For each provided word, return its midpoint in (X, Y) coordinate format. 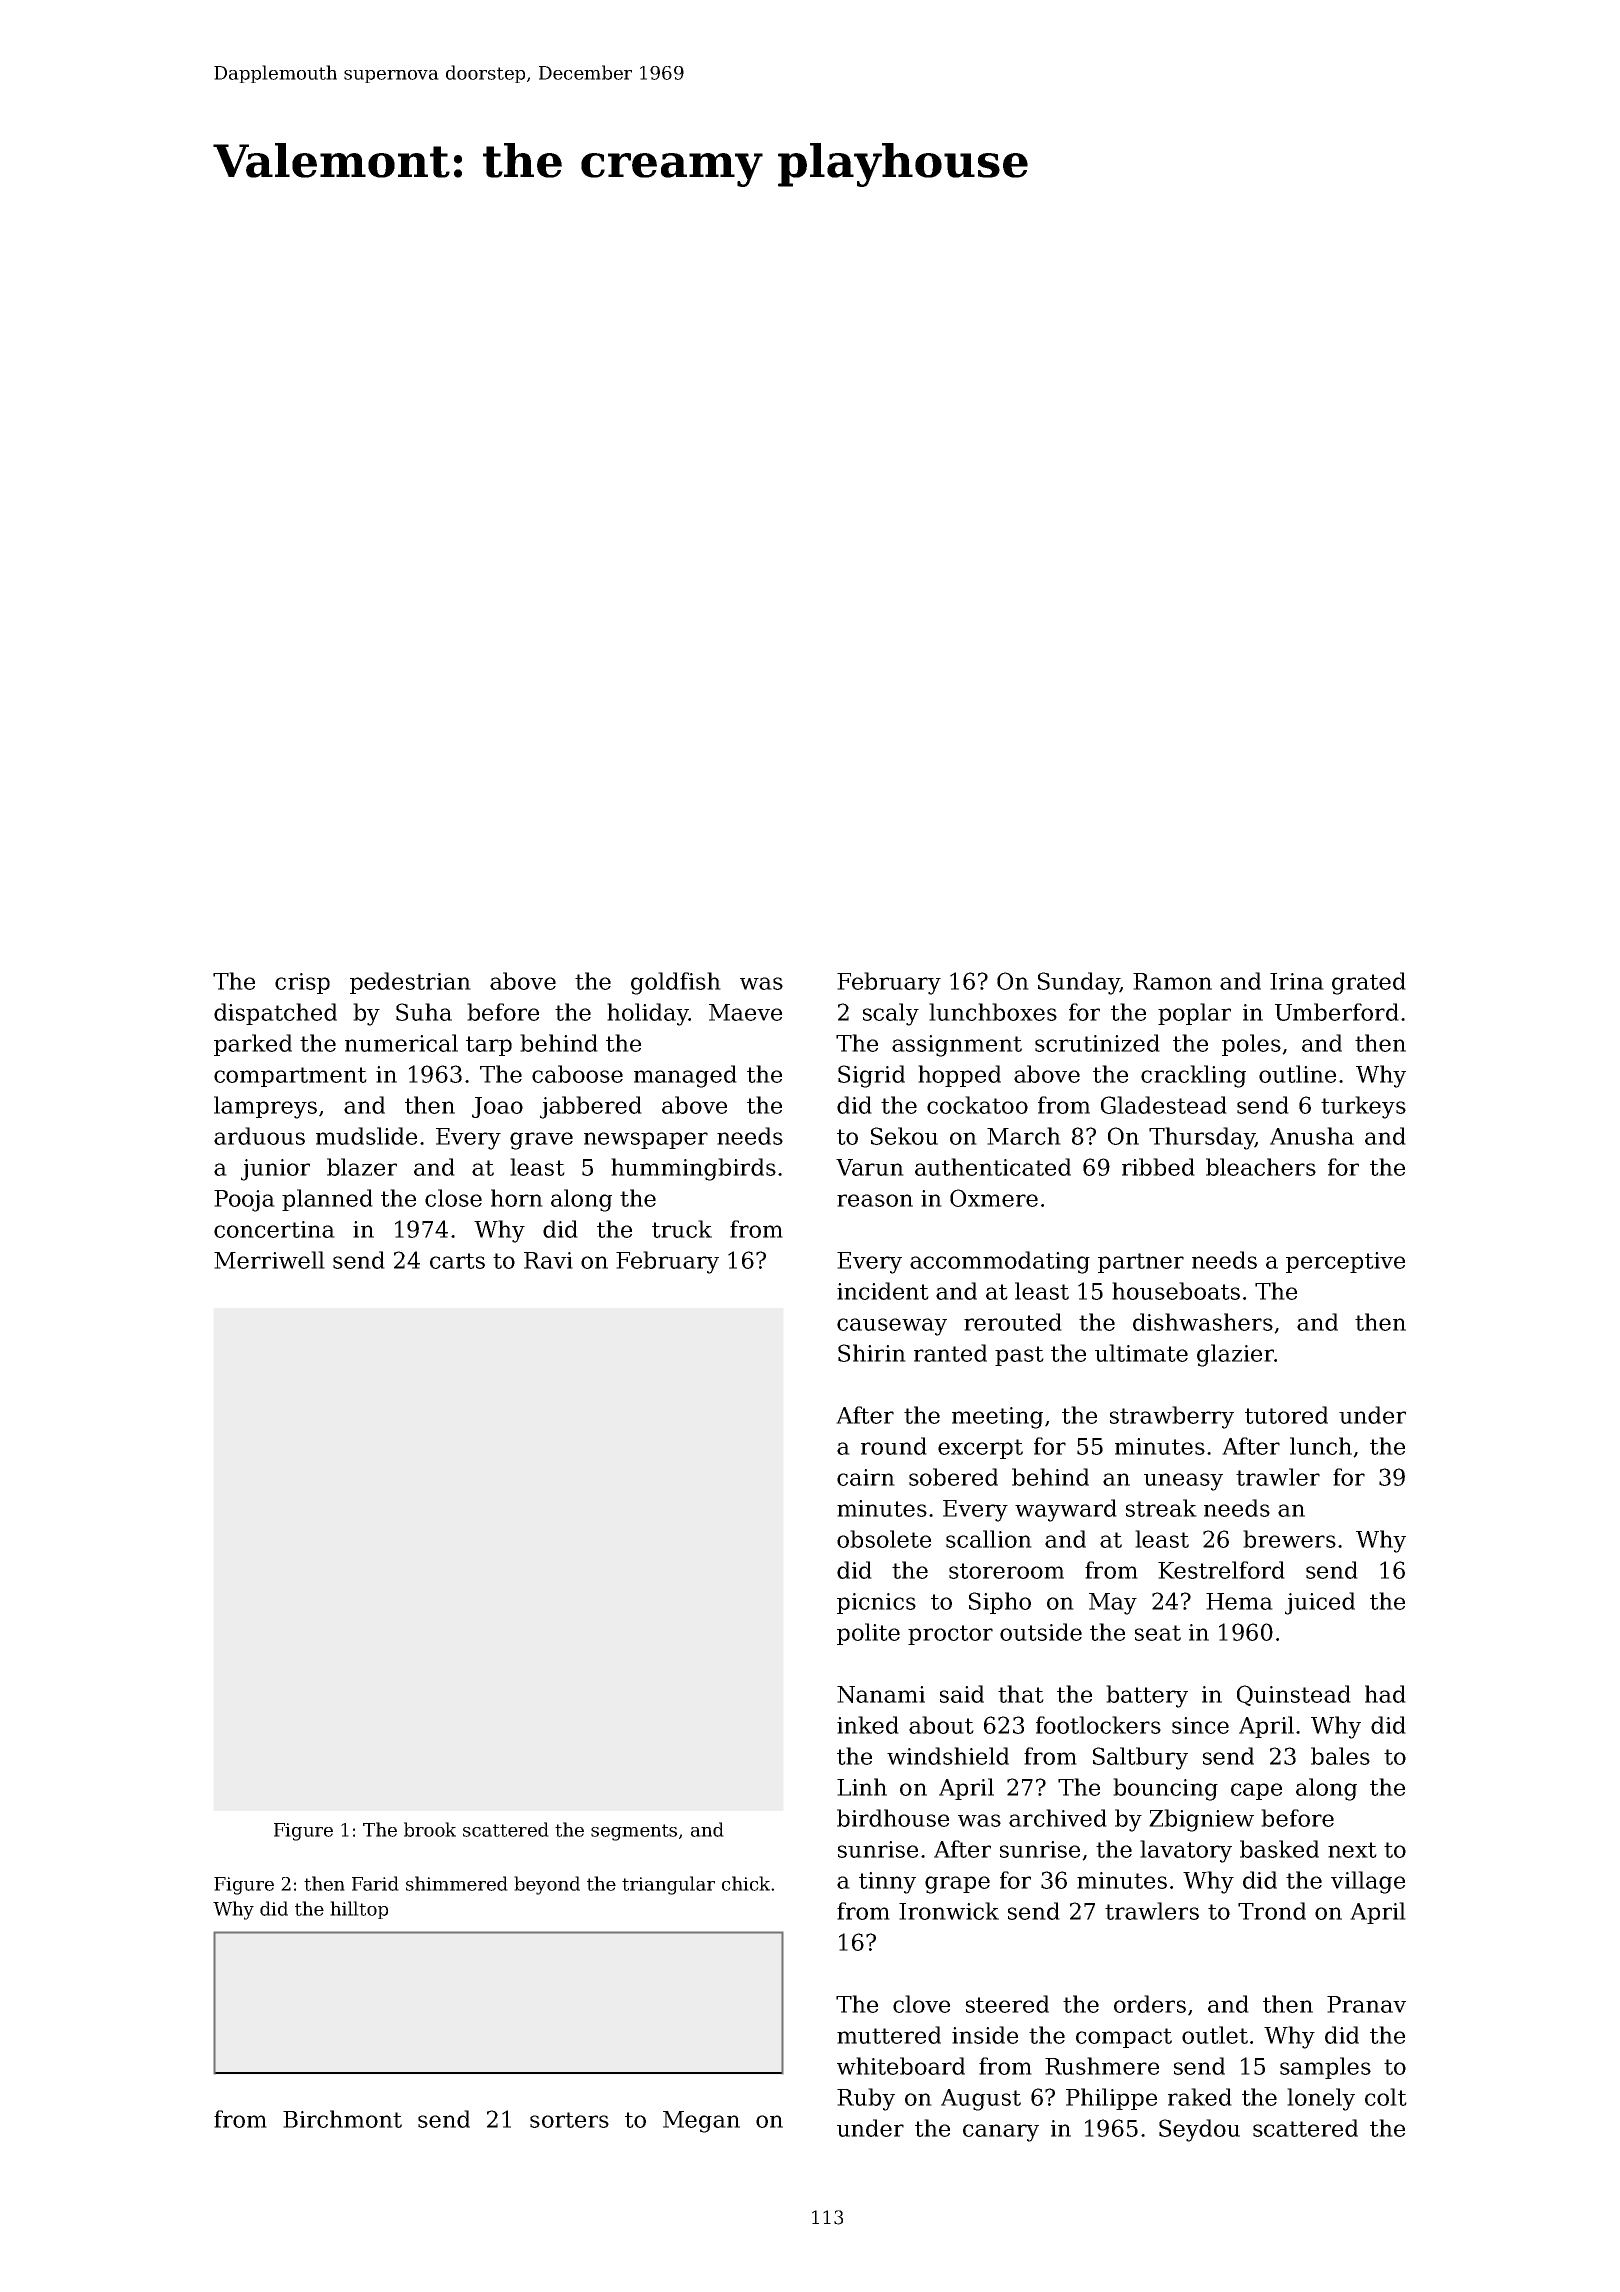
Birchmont (342, 2119)
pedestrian (410, 983)
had (1385, 1694)
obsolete (884, 1539)
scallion (989, 1539)
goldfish (676, 983)
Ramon (1172, 981)
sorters (569, 2120)
